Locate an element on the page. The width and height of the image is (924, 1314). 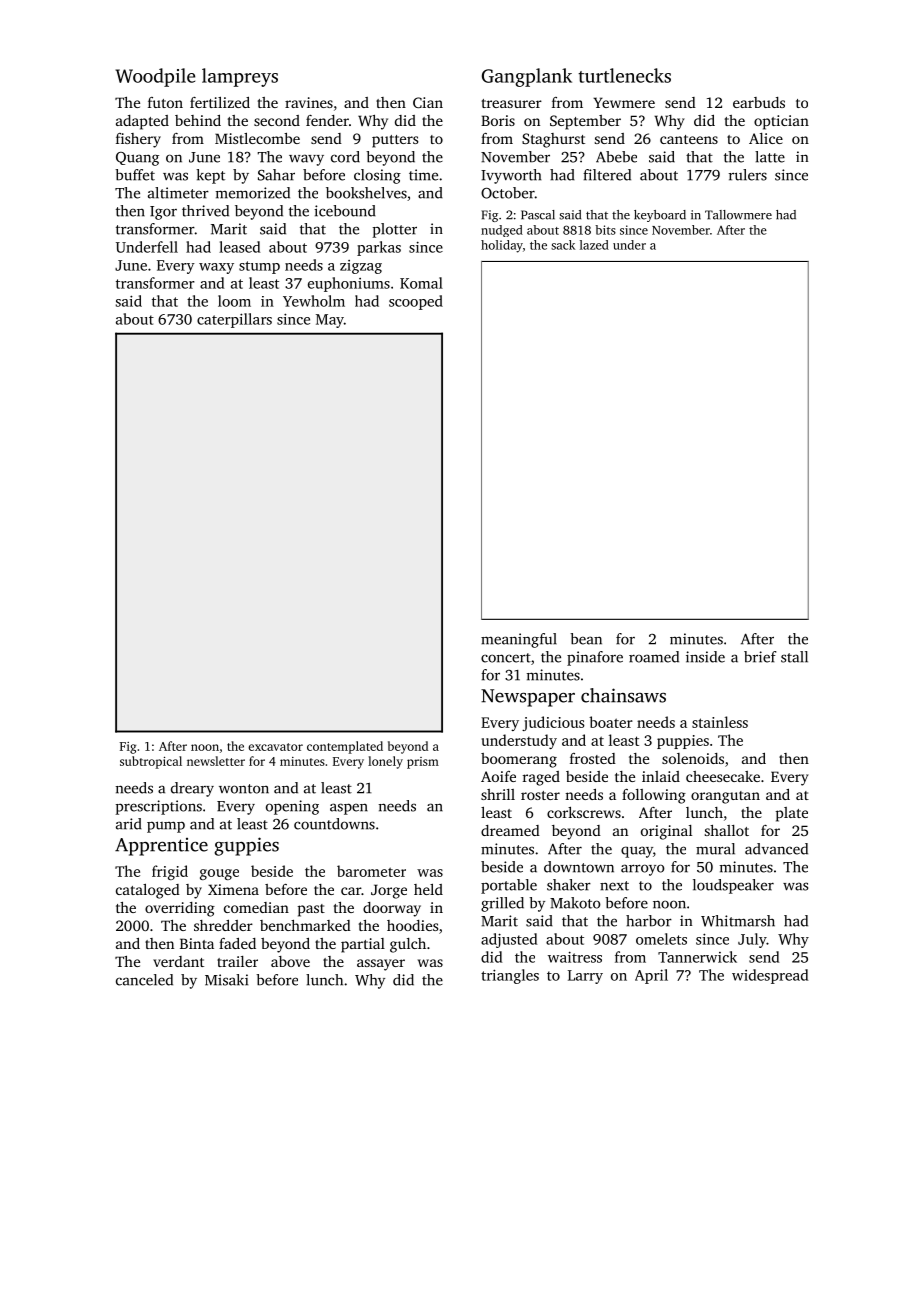
stall is located at coordinates (794, 657).
